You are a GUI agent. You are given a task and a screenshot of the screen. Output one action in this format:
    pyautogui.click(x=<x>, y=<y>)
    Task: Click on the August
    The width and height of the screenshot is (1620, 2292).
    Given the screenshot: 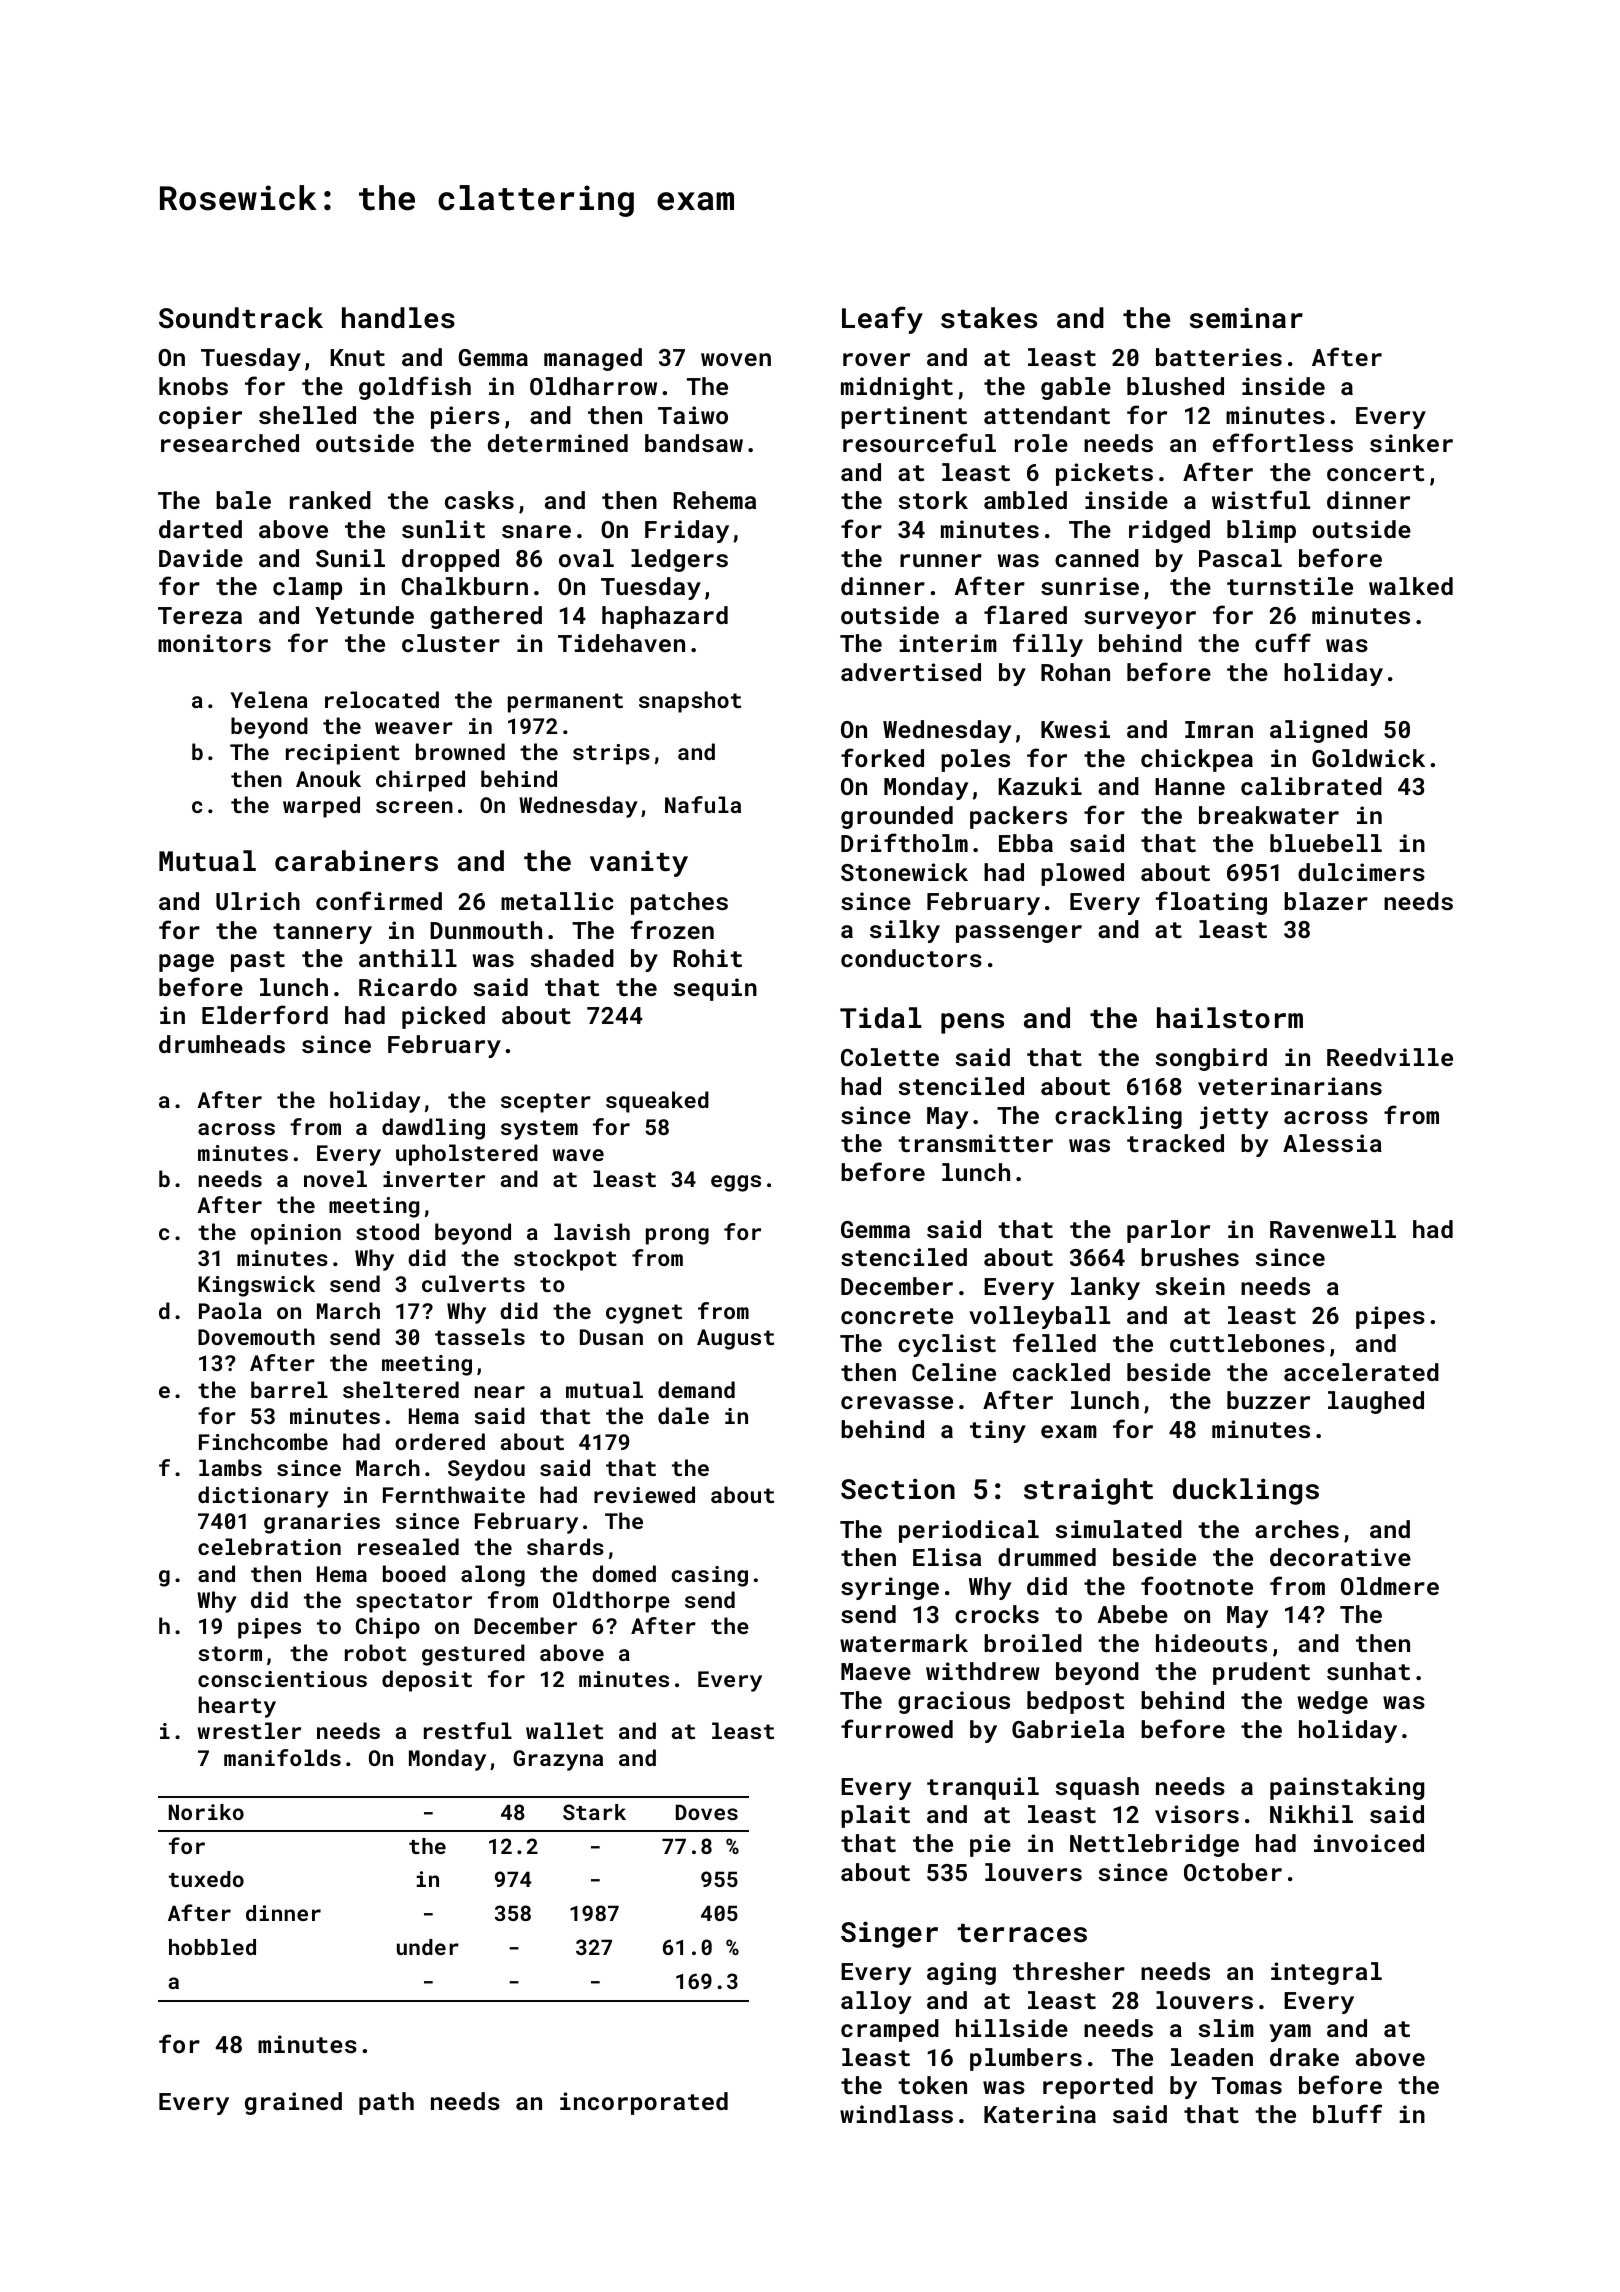 What is the action you would take?
    pyautogui.click(x=735, y=1339)
